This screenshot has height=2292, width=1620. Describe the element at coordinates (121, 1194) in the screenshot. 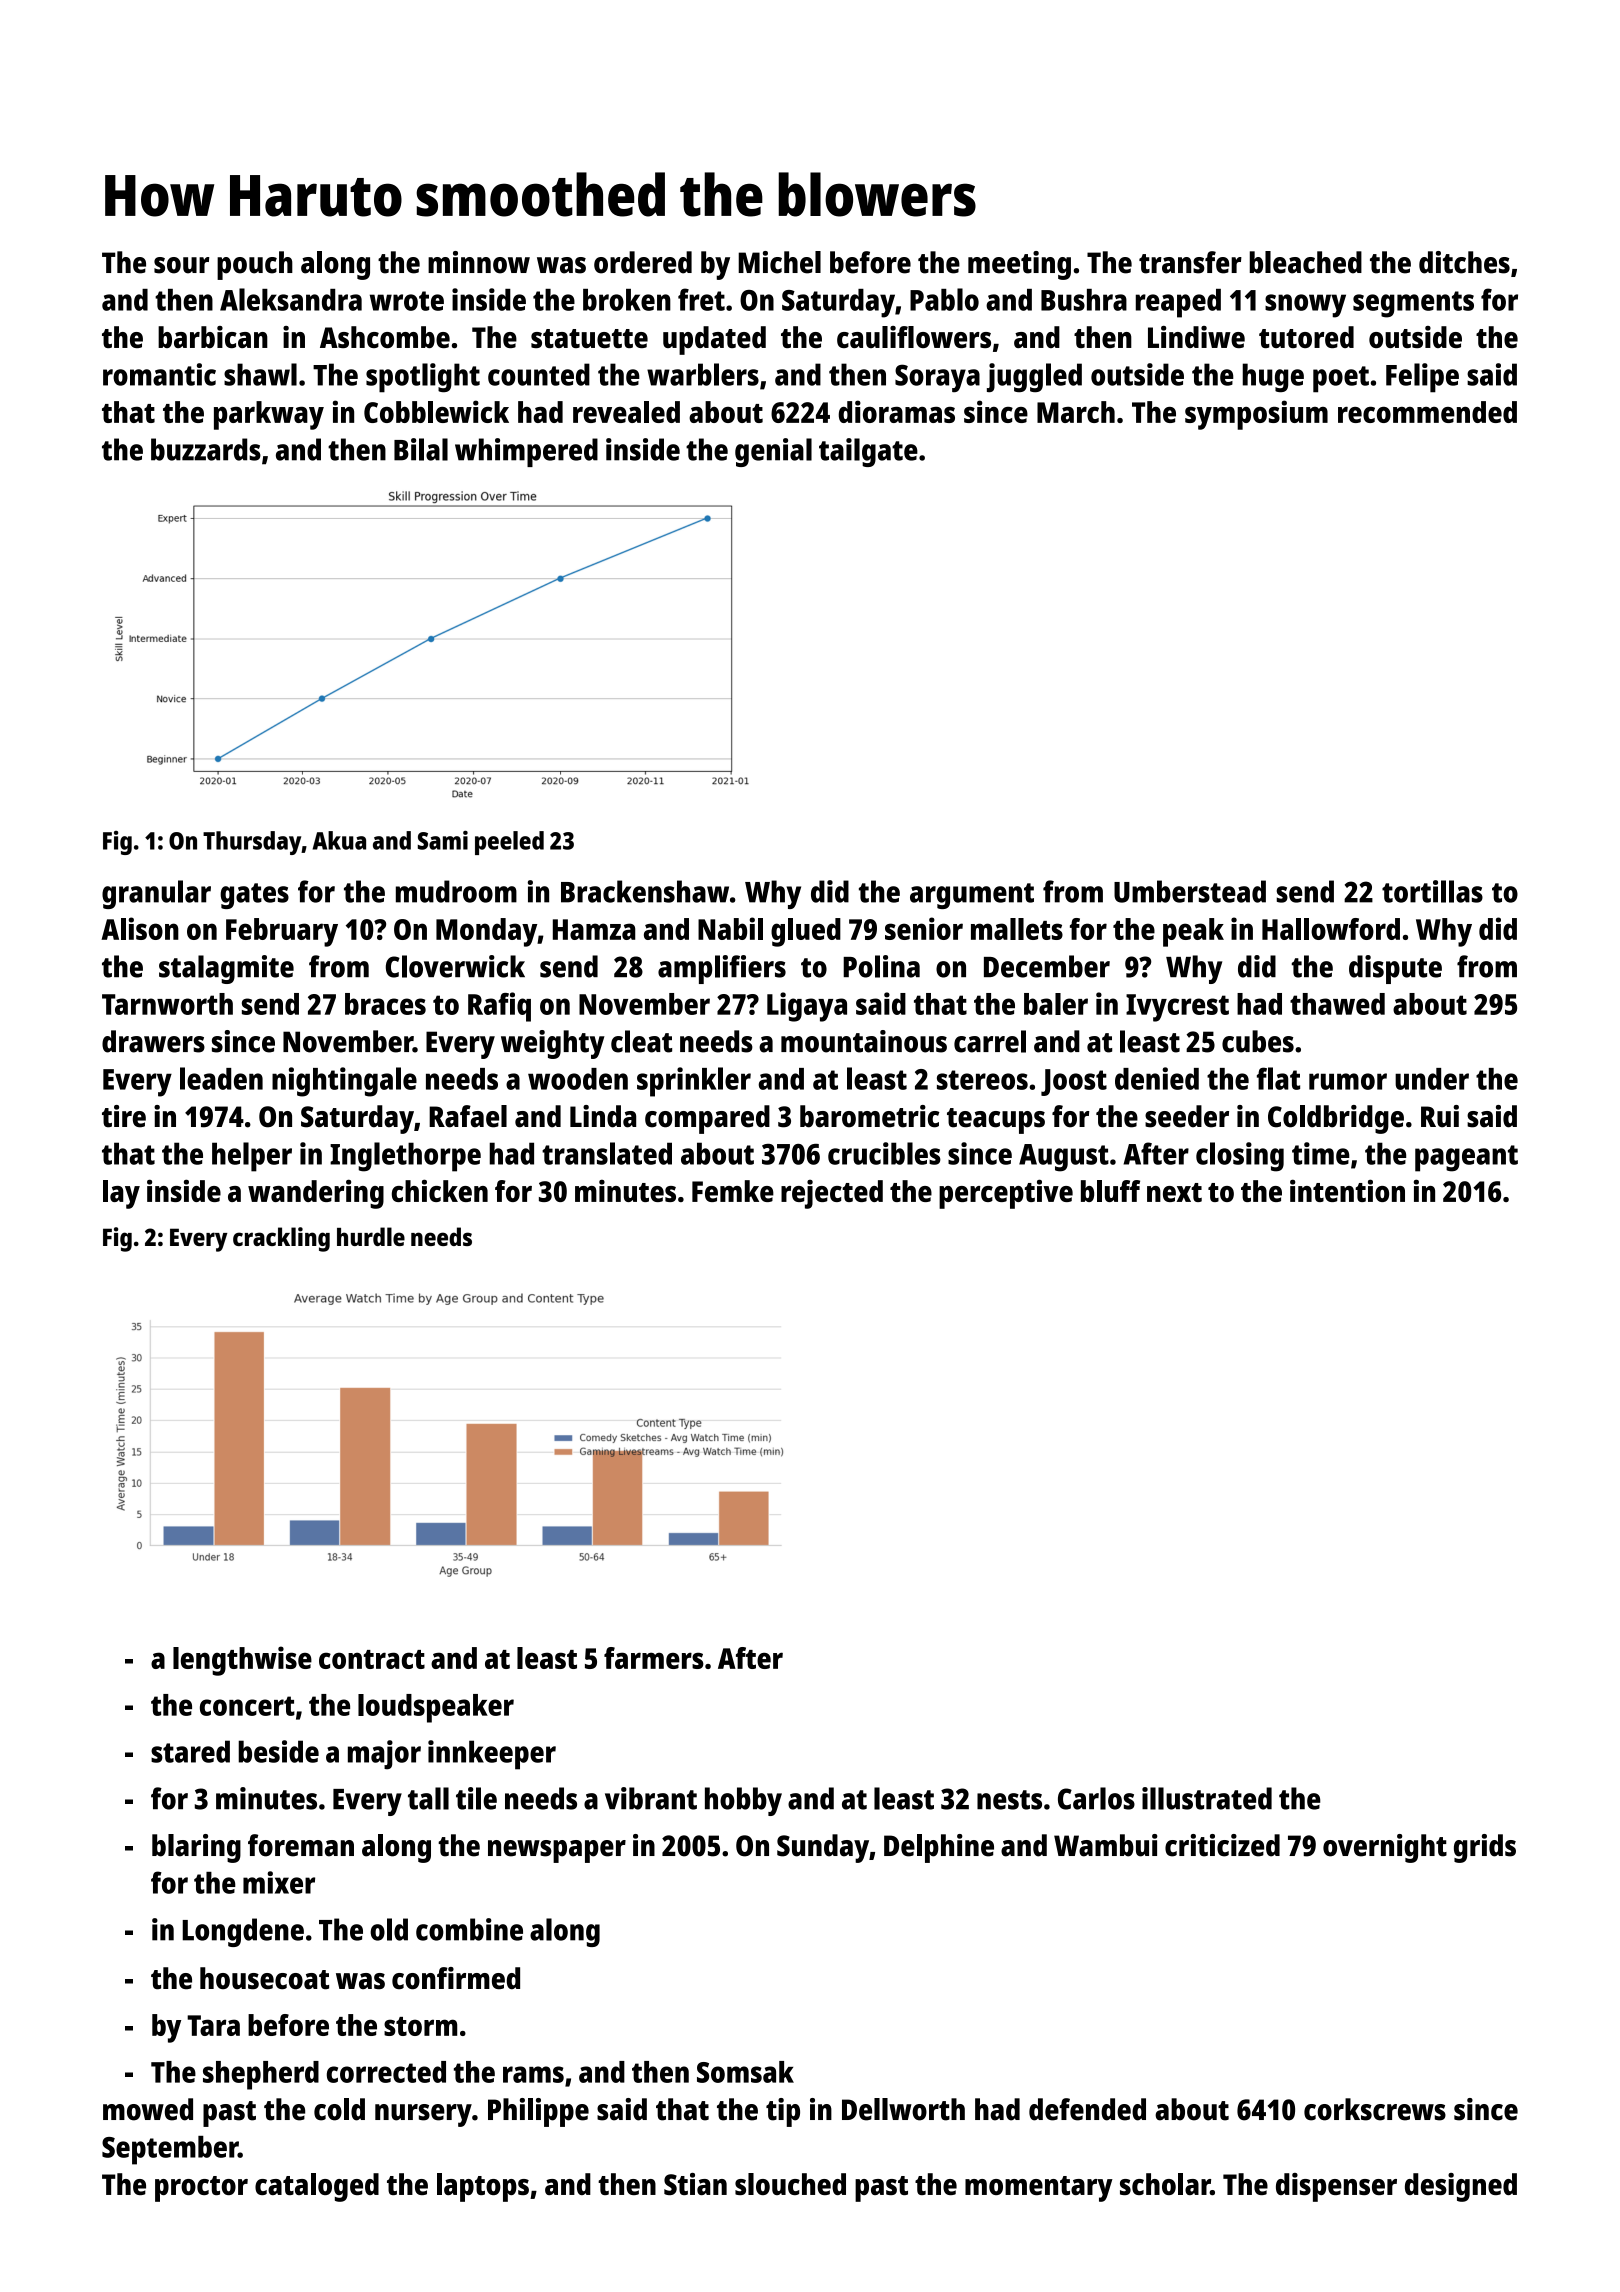

I see `lay` at that location.
